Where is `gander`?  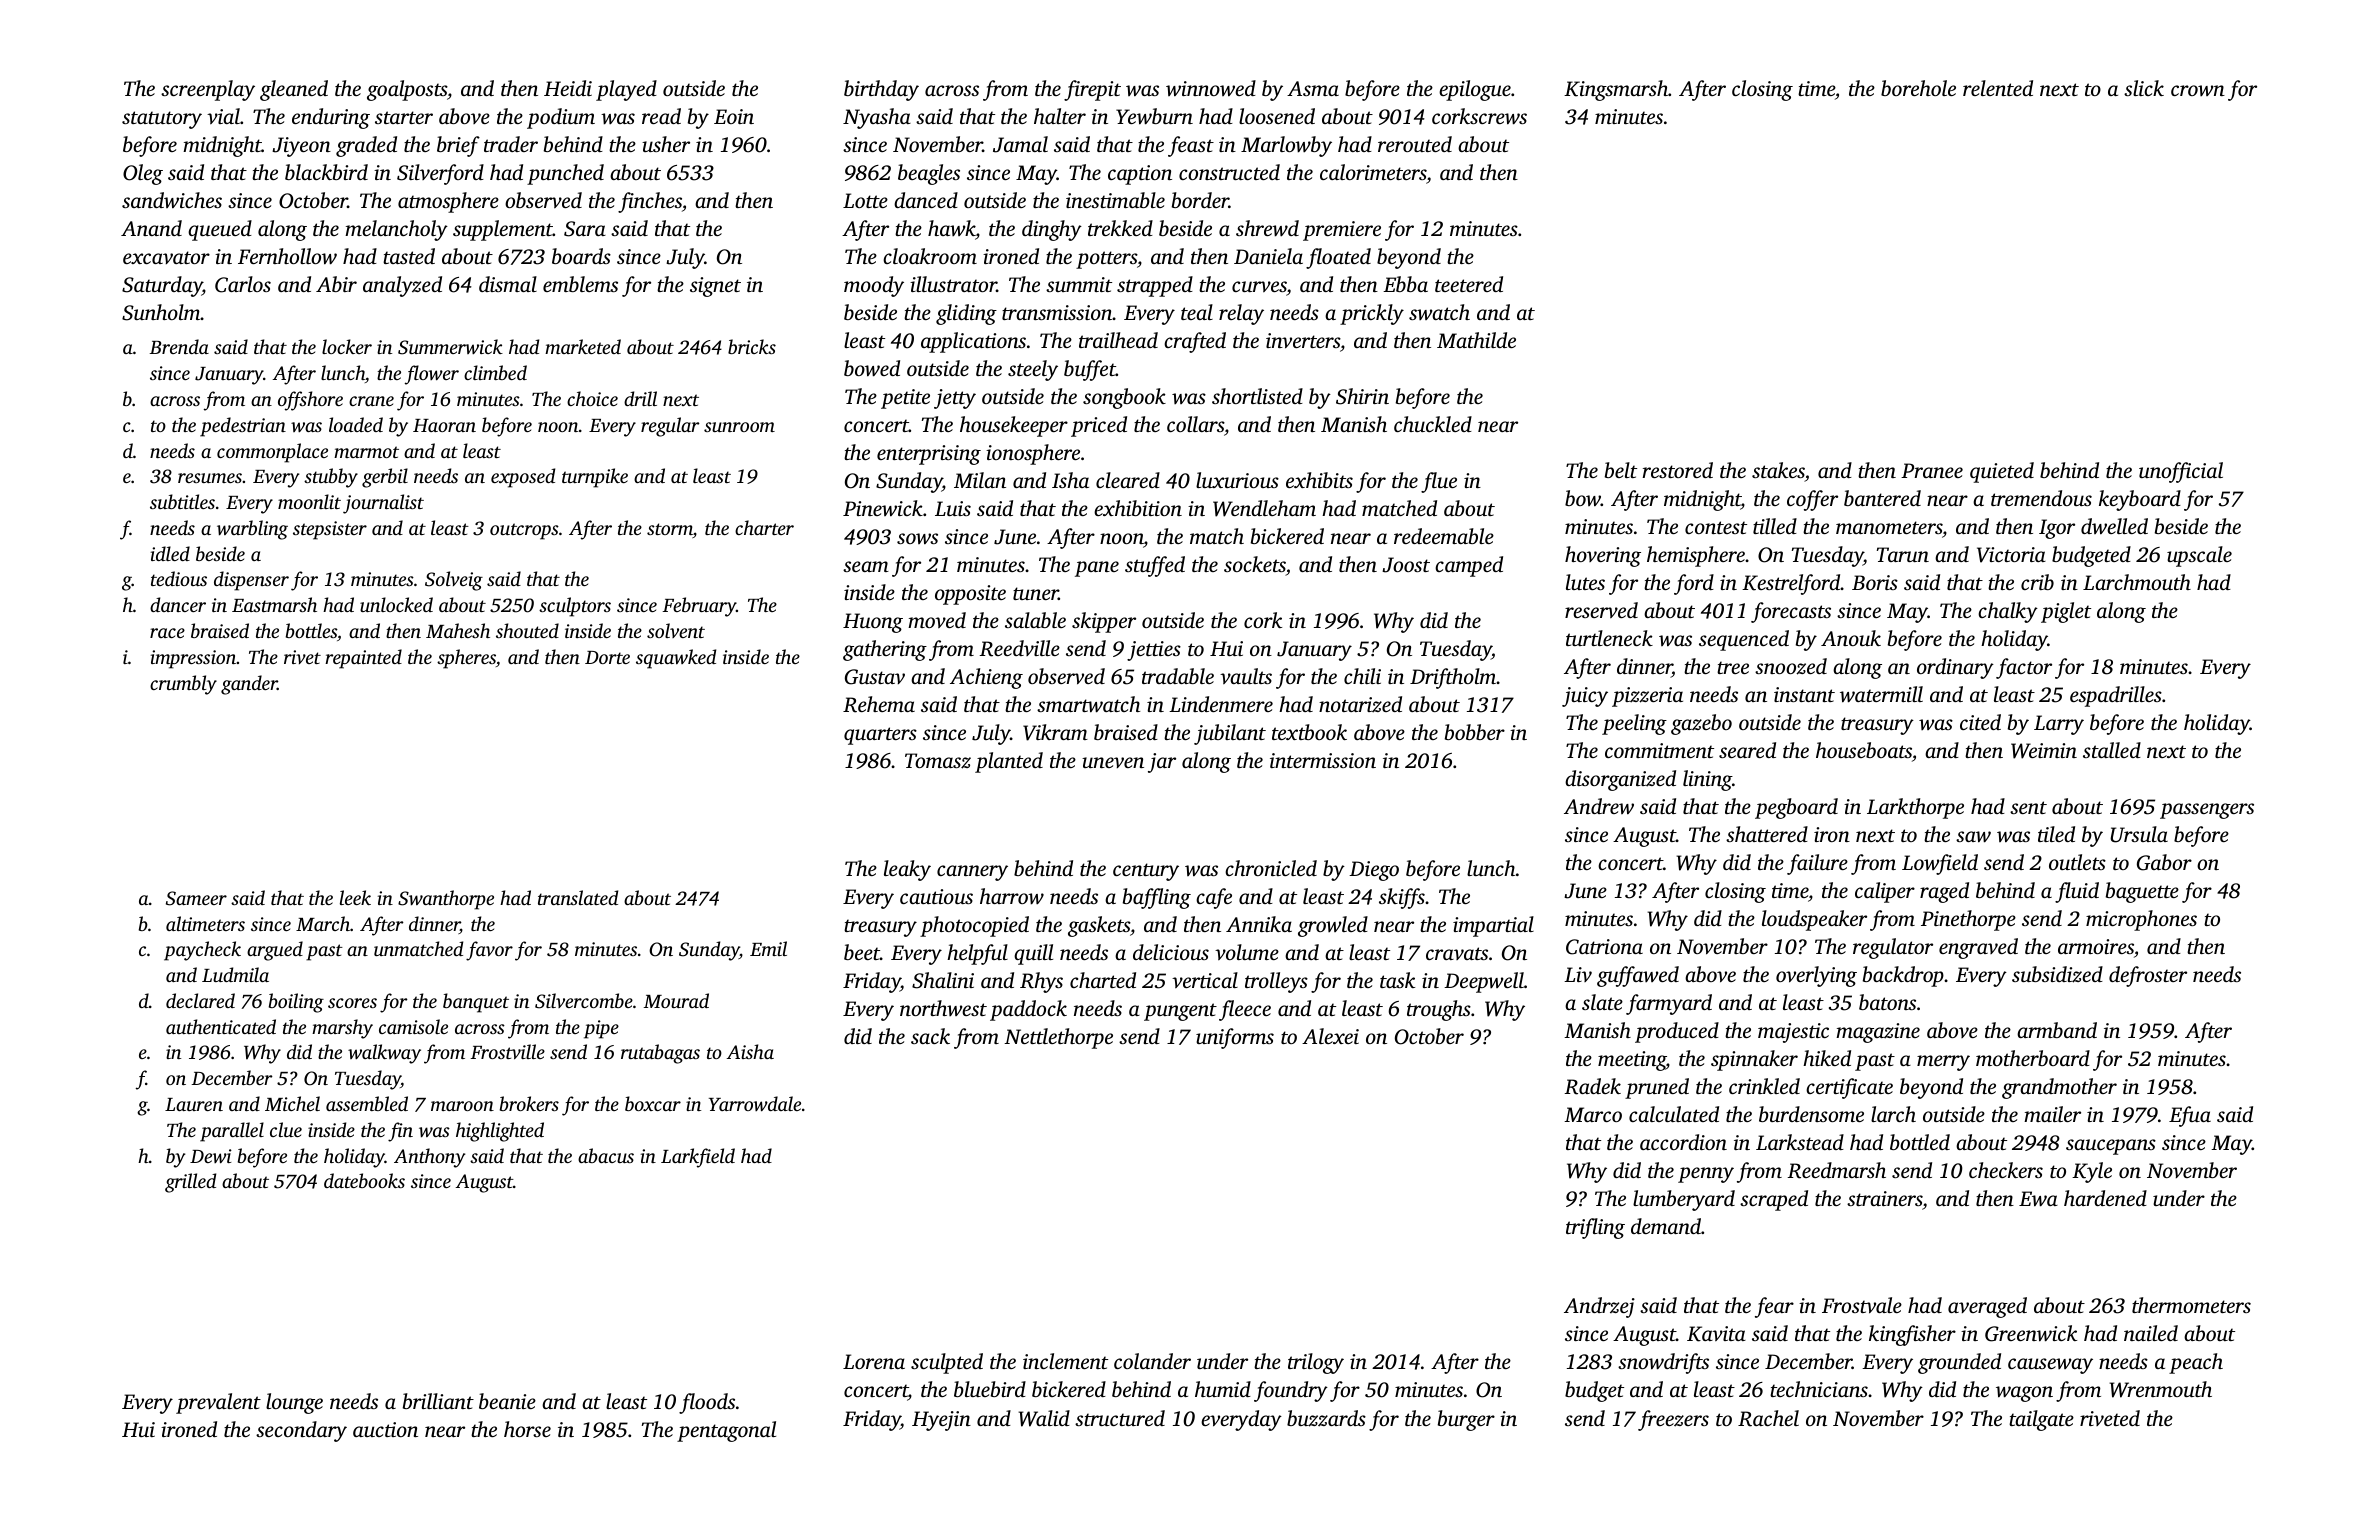 gander is located at coordinates (249, 685).
